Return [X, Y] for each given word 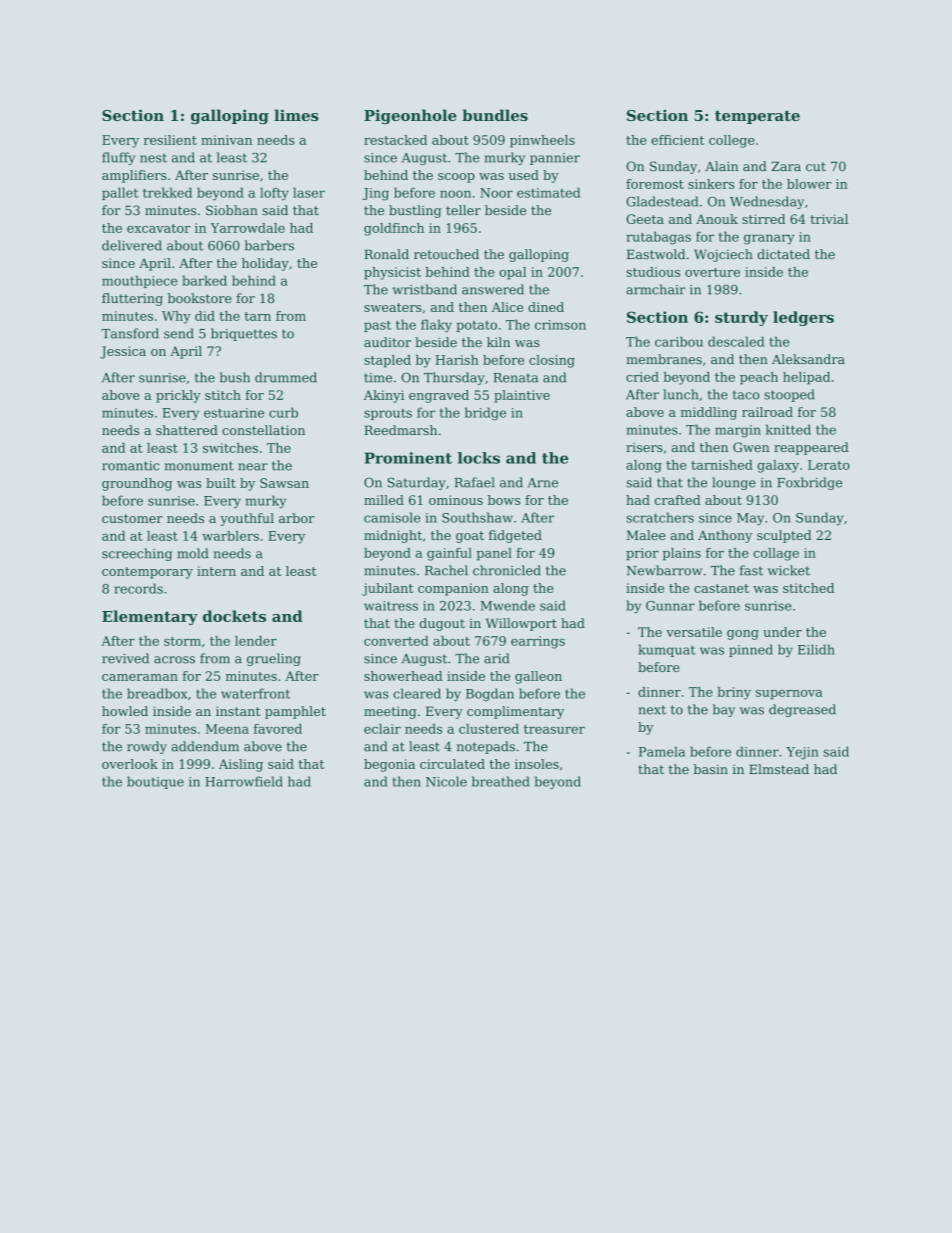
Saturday [416, 483]
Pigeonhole [410, 116]
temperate [757, 117]
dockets [234, 616]
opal [512, 273]
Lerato [829, 465]
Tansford [130, 333]
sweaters [393, 307]
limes [296, 115]
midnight [393, 536]
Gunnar [670, 606]
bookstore [200, 298]
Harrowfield [244, 781]
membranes [664, 359]
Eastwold [656, 254]
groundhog [137, 484]
